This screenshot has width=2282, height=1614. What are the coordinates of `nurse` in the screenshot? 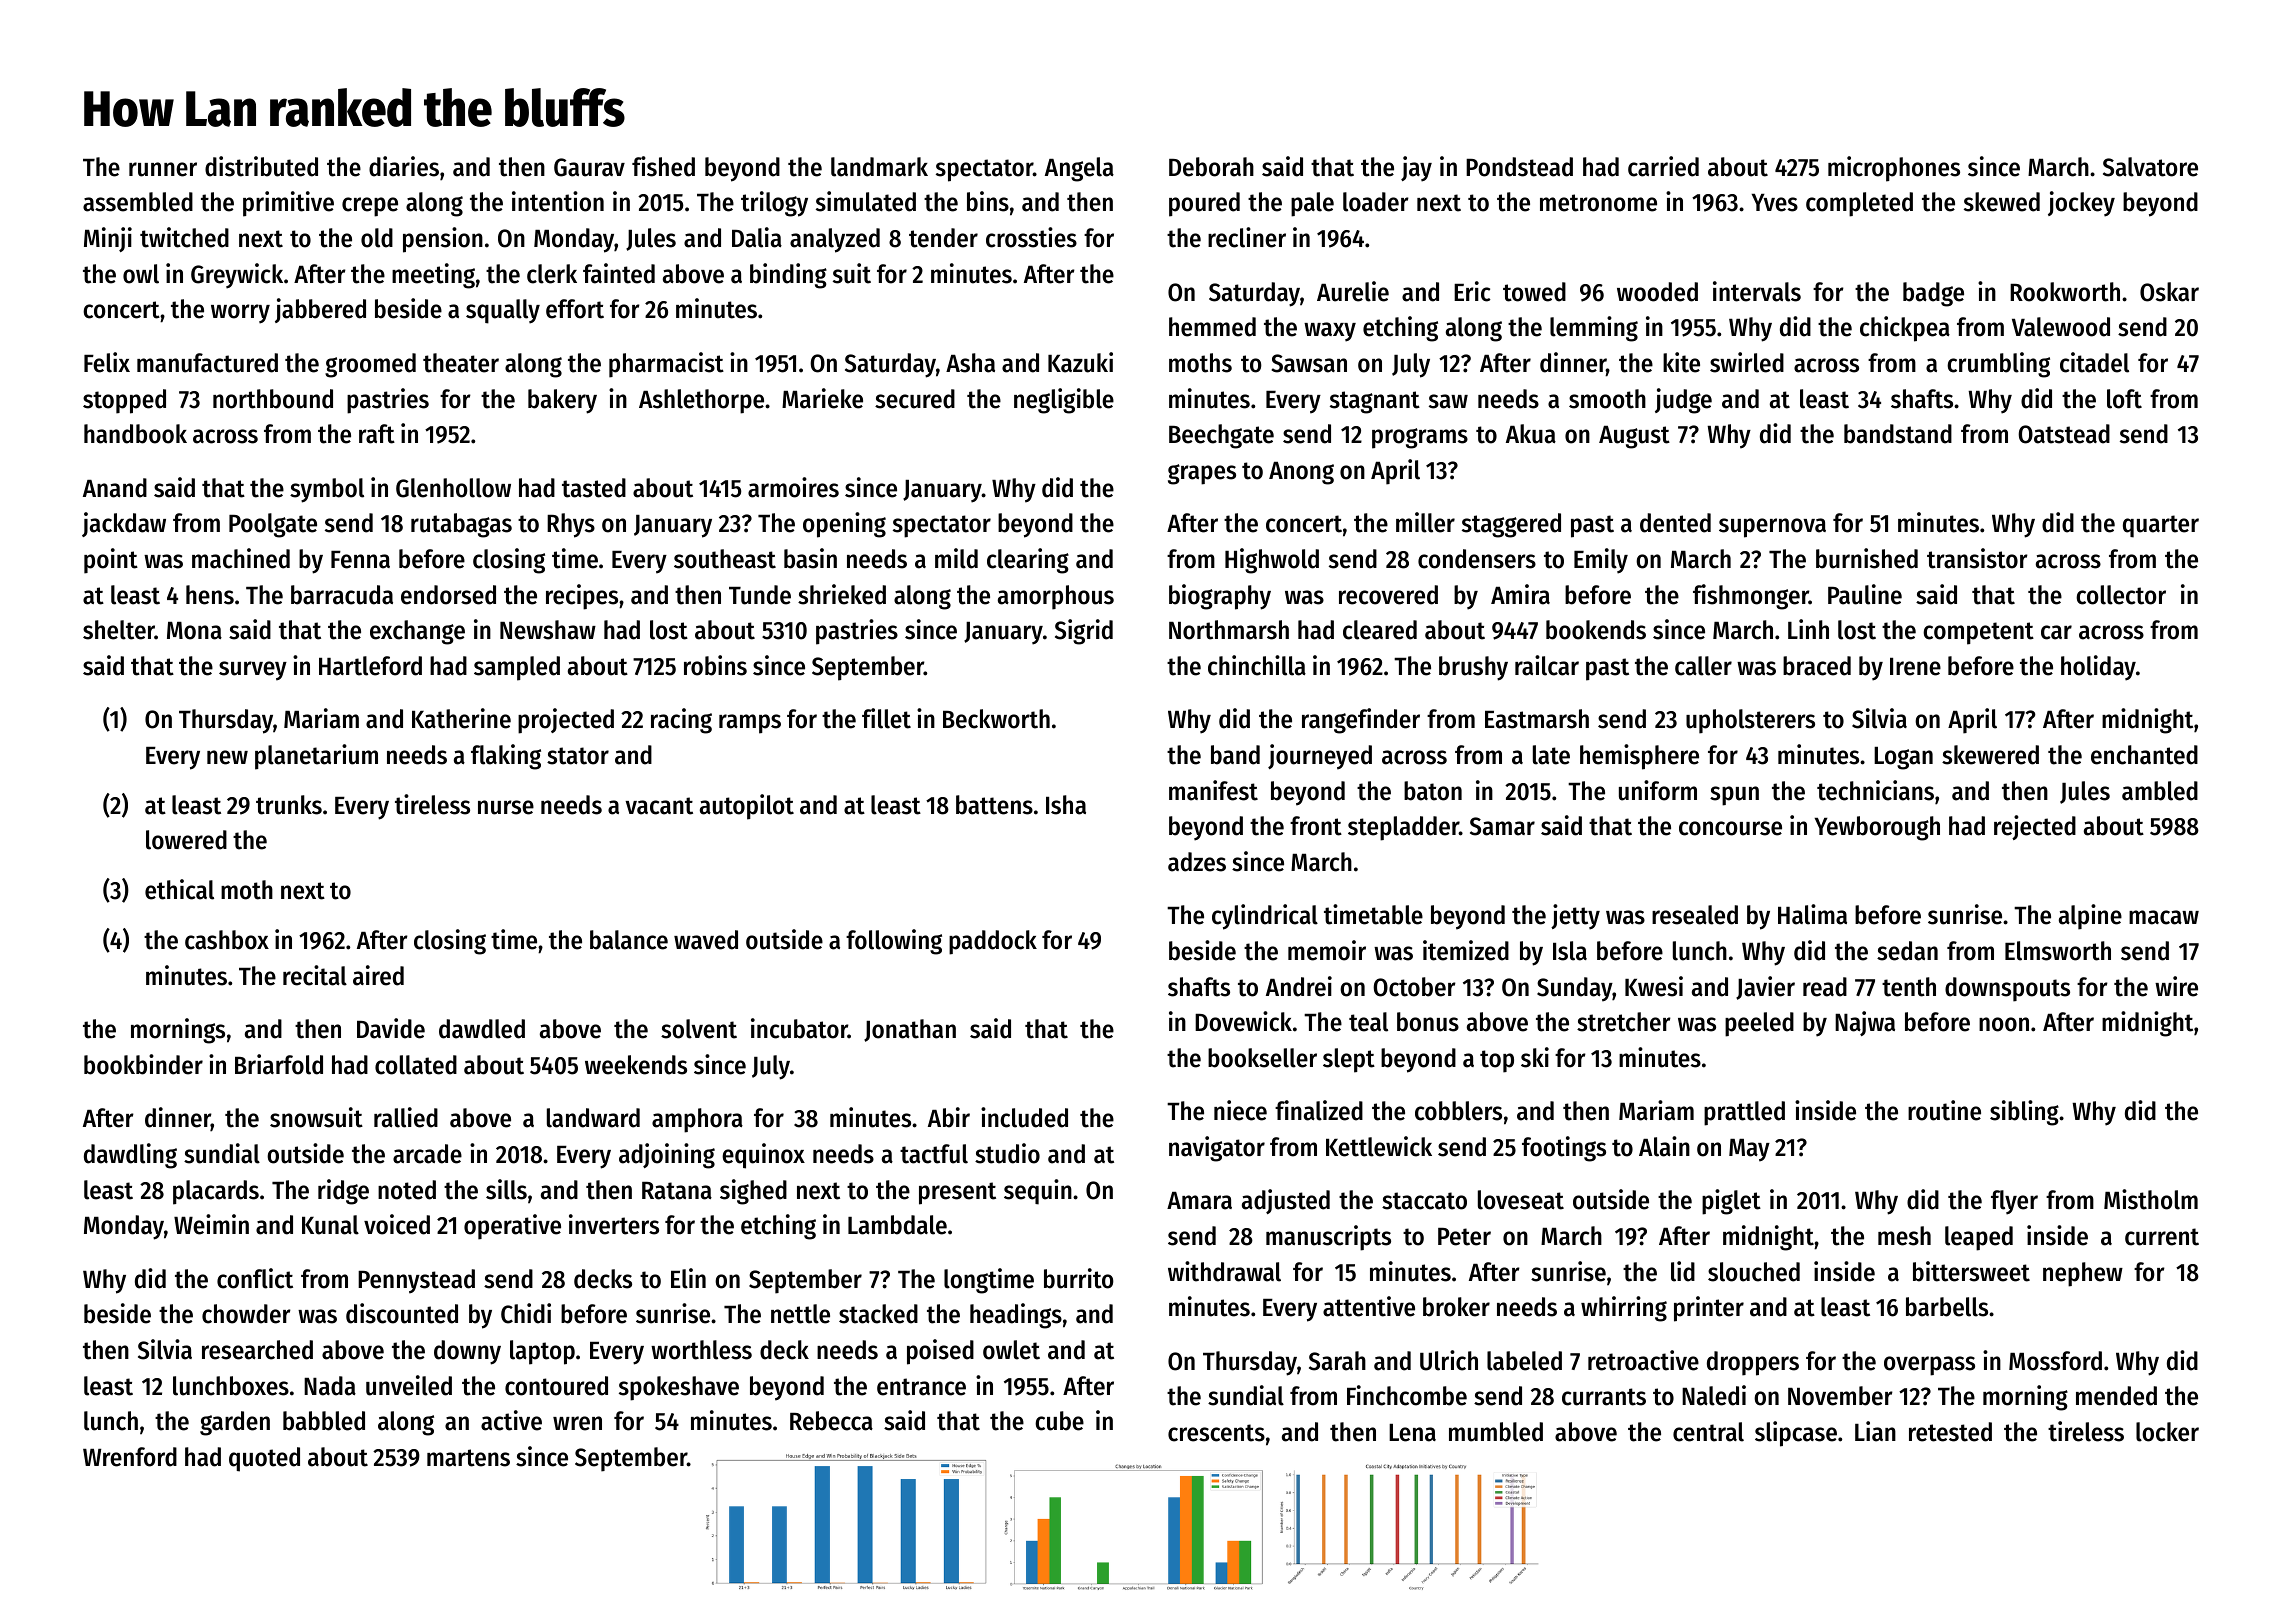 It's located at (506, 807).
